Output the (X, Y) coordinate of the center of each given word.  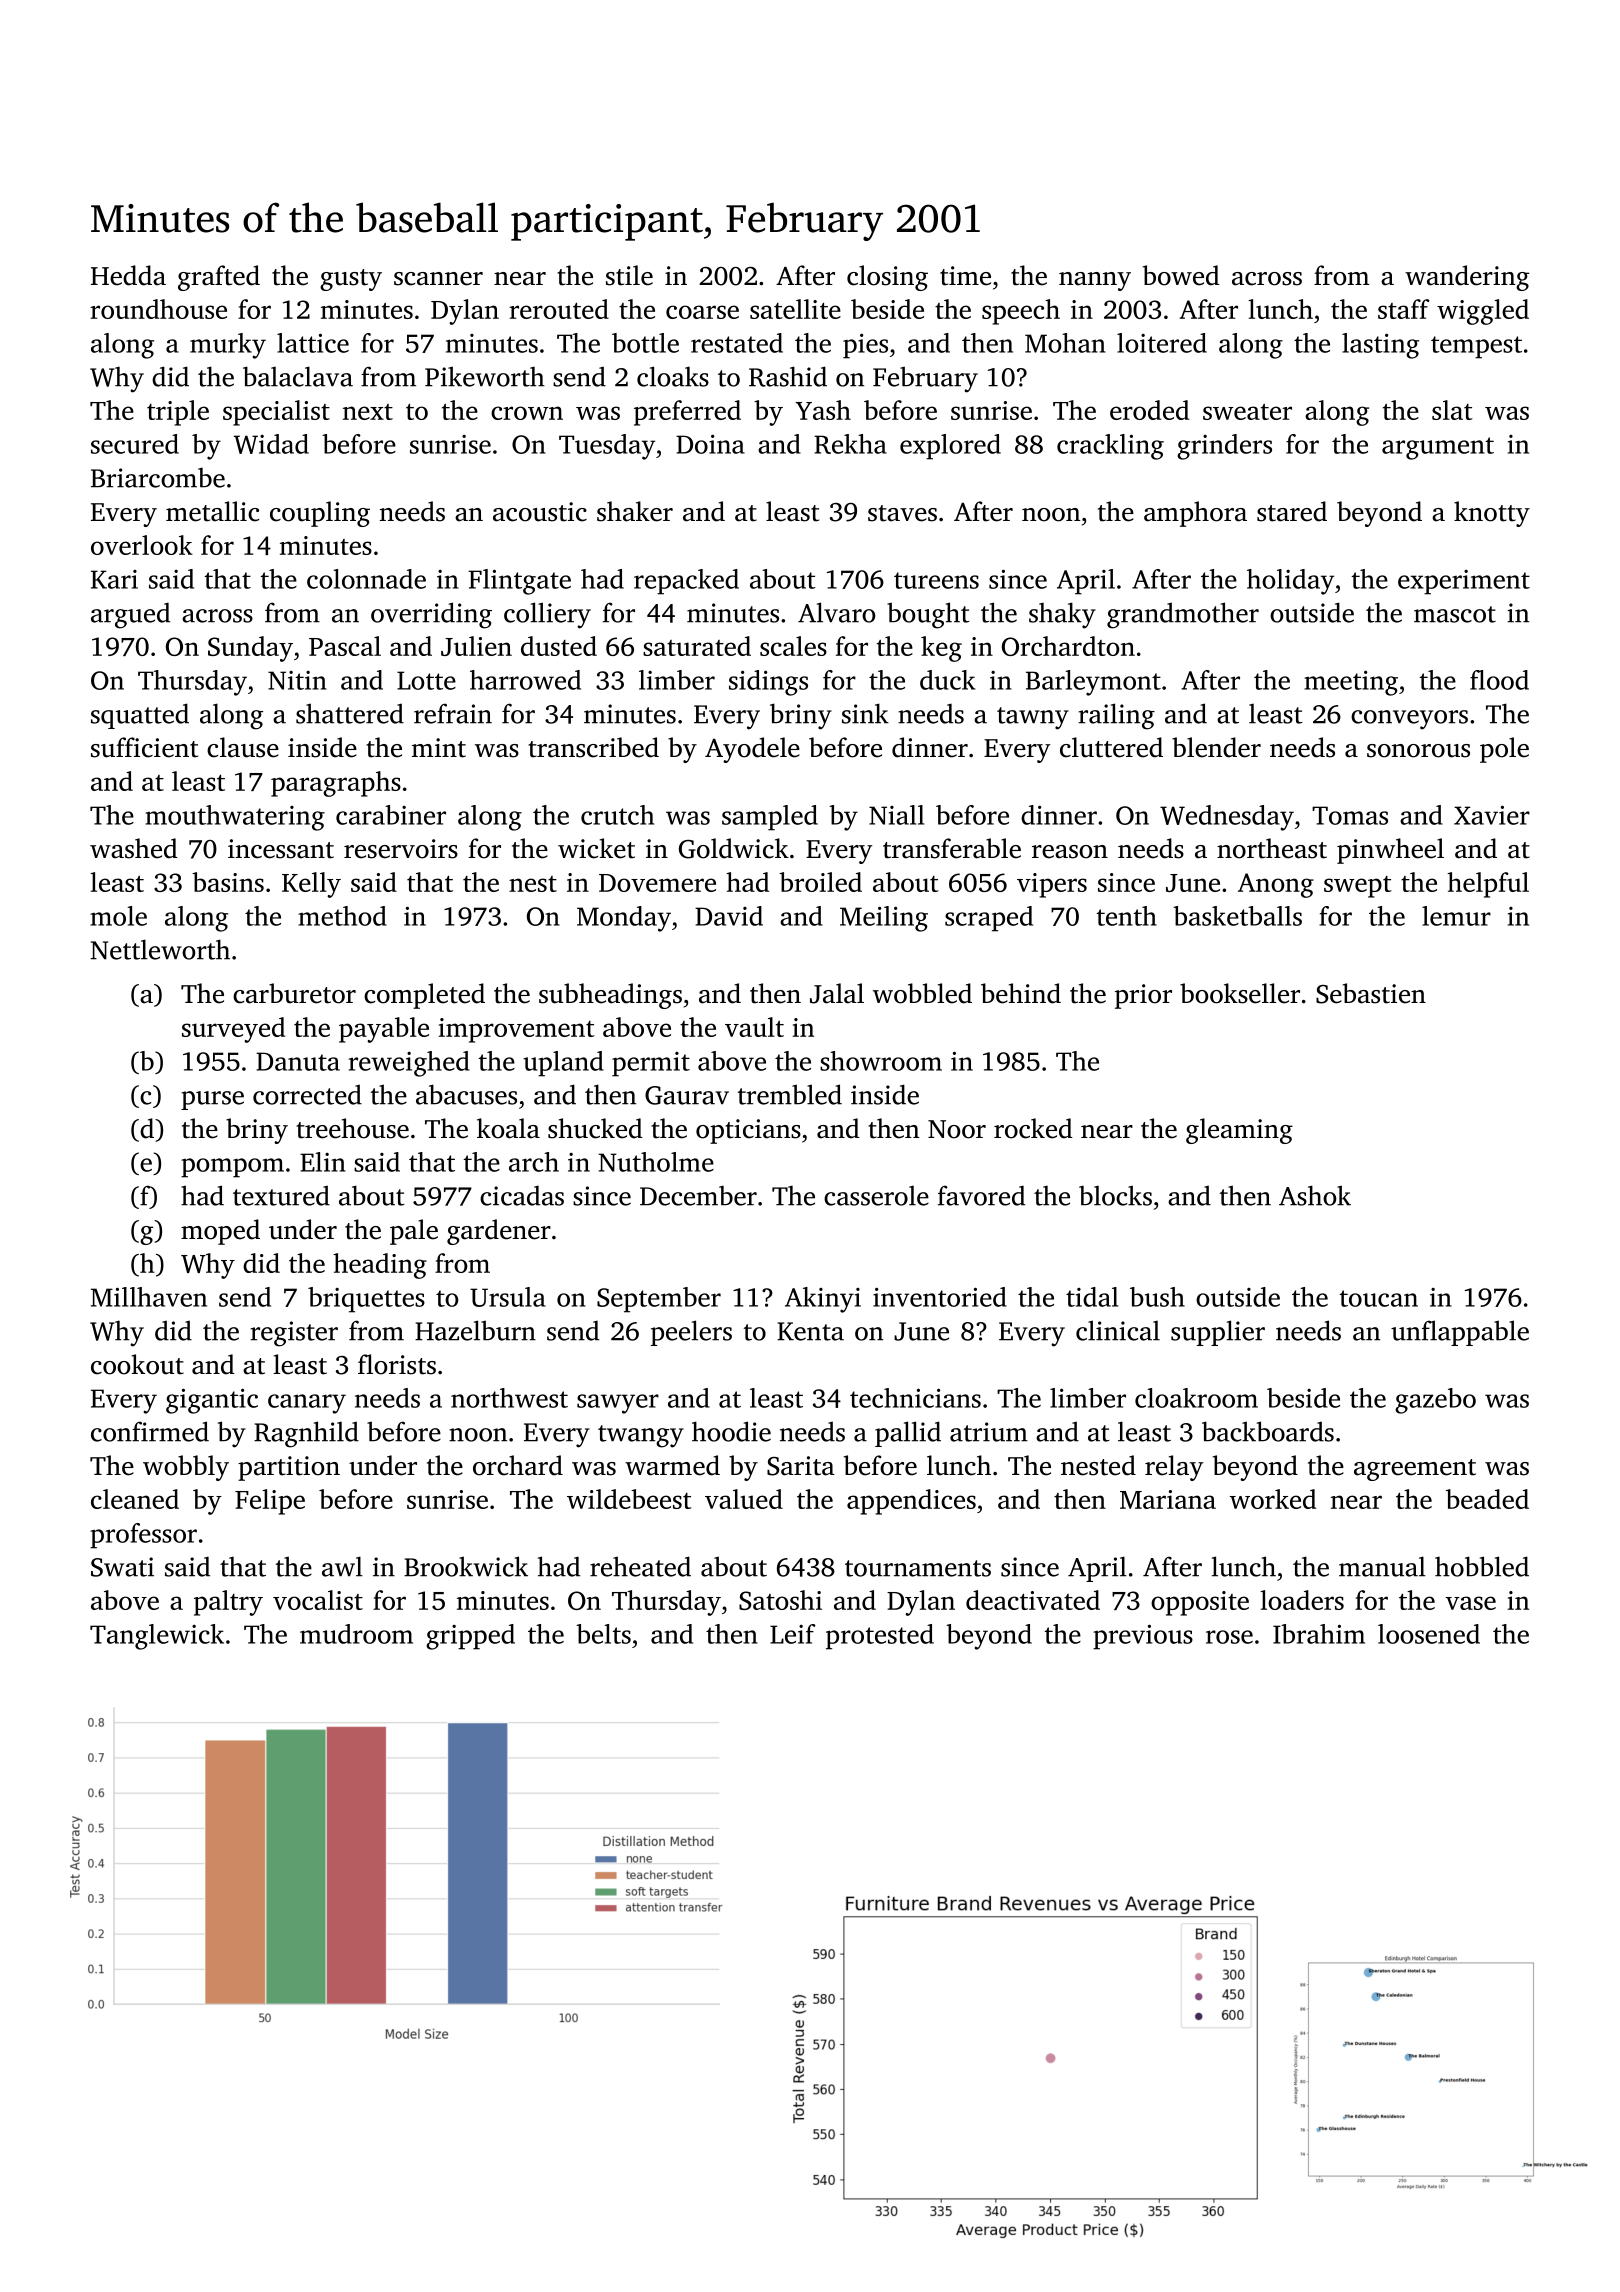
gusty (351, 280)
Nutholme (656, 1162)
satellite (795, 309)
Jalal (837, 993)
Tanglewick (157, 1637)
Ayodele (752, 750)
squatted (140, 716)
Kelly (311, 885)
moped (220, 1232)
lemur (1456, 916)
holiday (1290, 582)
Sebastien (1371, 993)
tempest (1476, 347)
